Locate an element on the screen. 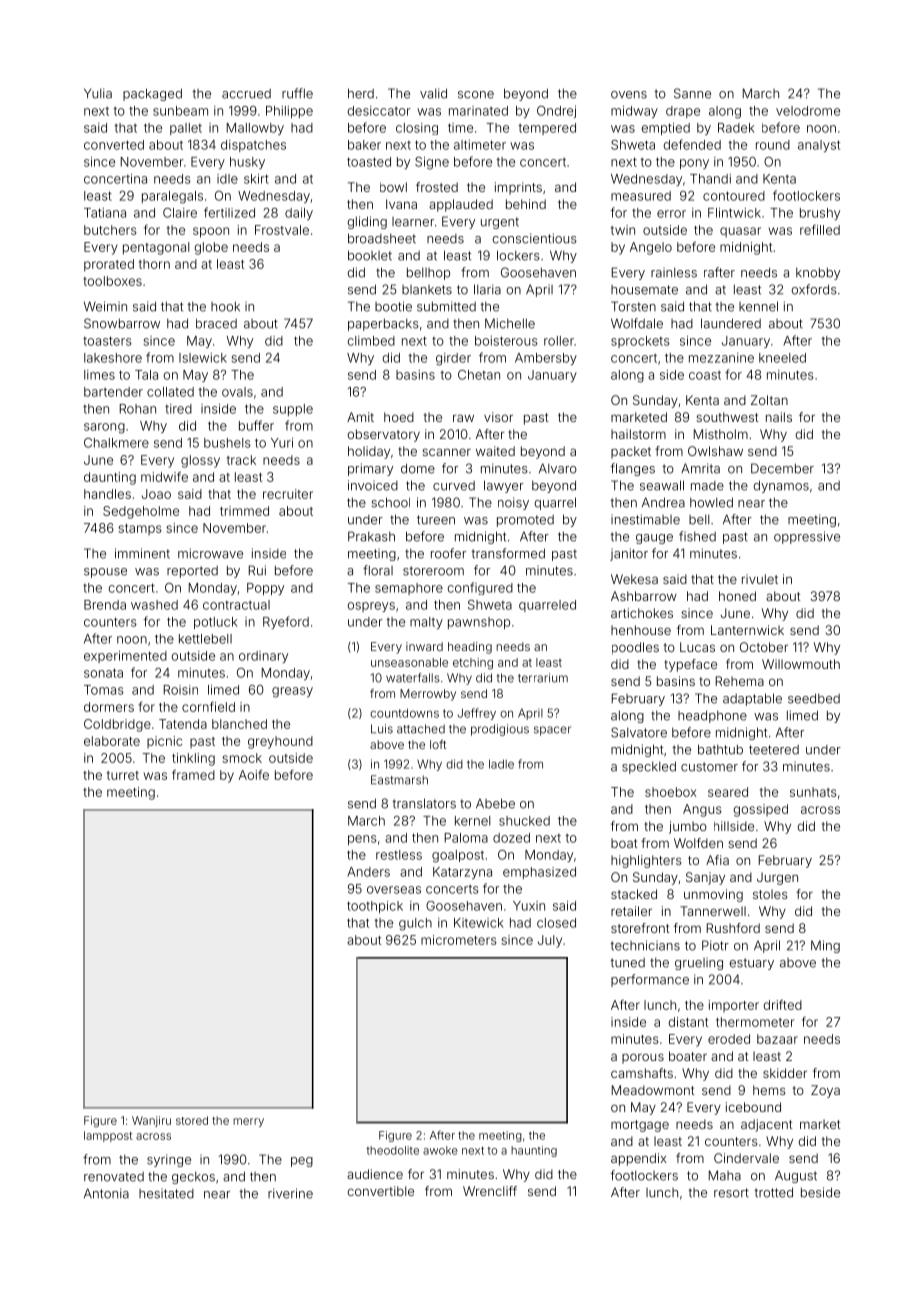 This screenshot has height=1308, width=924. Wanjiru is located at coordinates (151, 1121).
